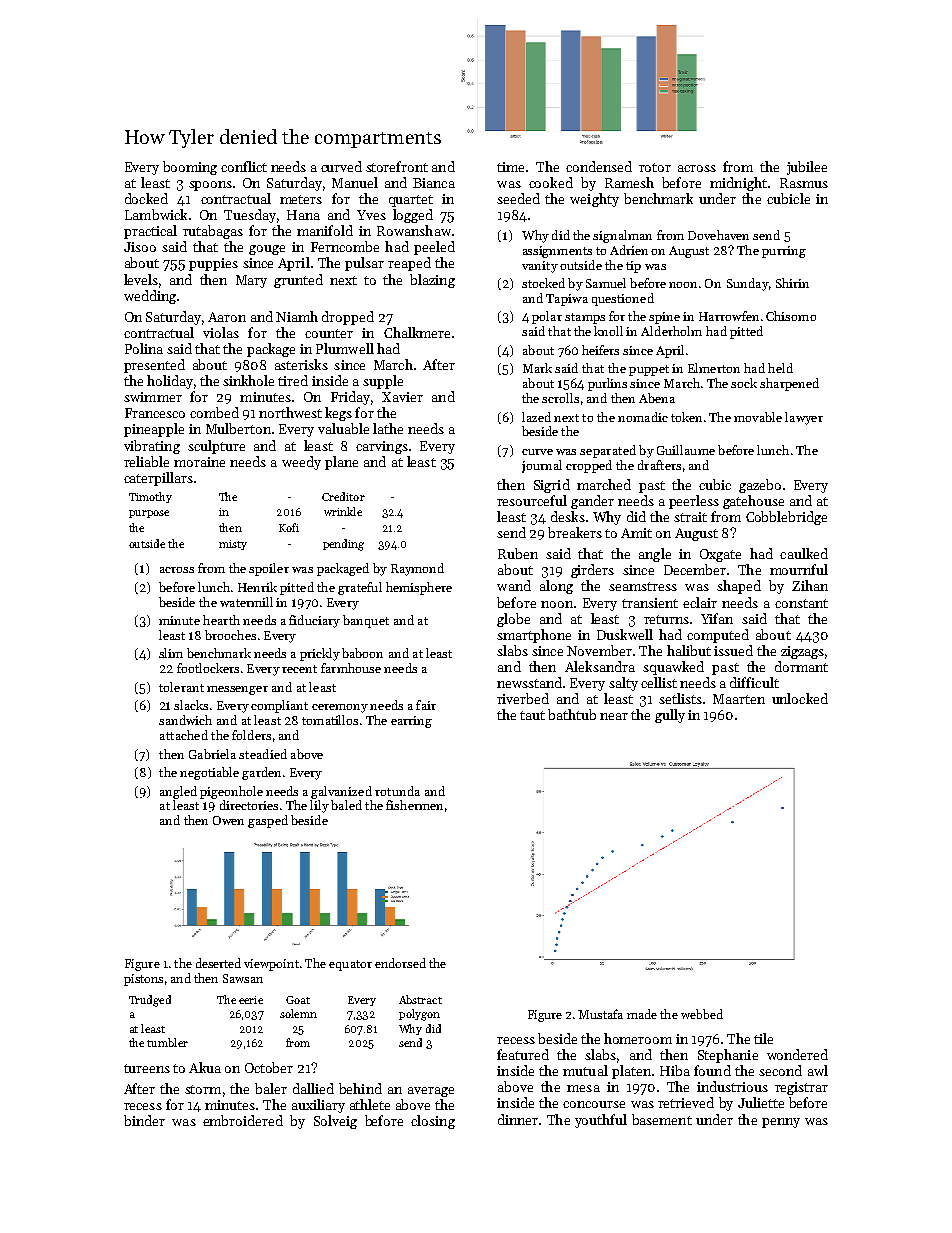  Describe the element at coordinates (209, 773) in the screenshot. I see `negotiable` at that location.
